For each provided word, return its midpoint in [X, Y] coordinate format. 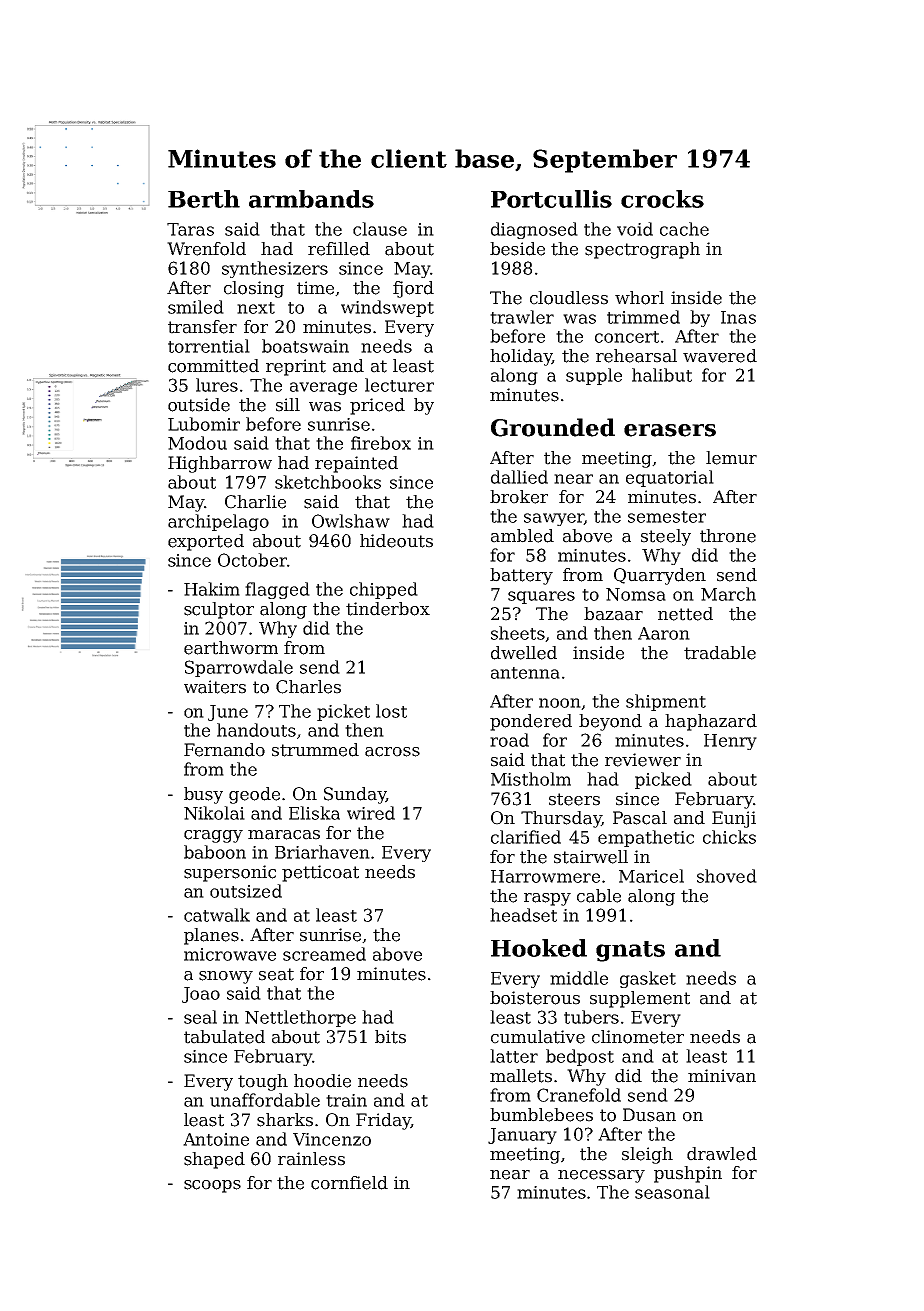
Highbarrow [220, 464]
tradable [720, 653]
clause [380, 229]
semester [667, 517]
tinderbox [388, 609]
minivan [722, 1076]
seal [200, 1017]
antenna [525, 673]
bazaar [613, 614]
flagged [277, 590]
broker [519, 497]
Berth [204, 199]
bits [390, 1037]
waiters [215, 687]
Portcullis [551, 199]
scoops [212, 1186]
